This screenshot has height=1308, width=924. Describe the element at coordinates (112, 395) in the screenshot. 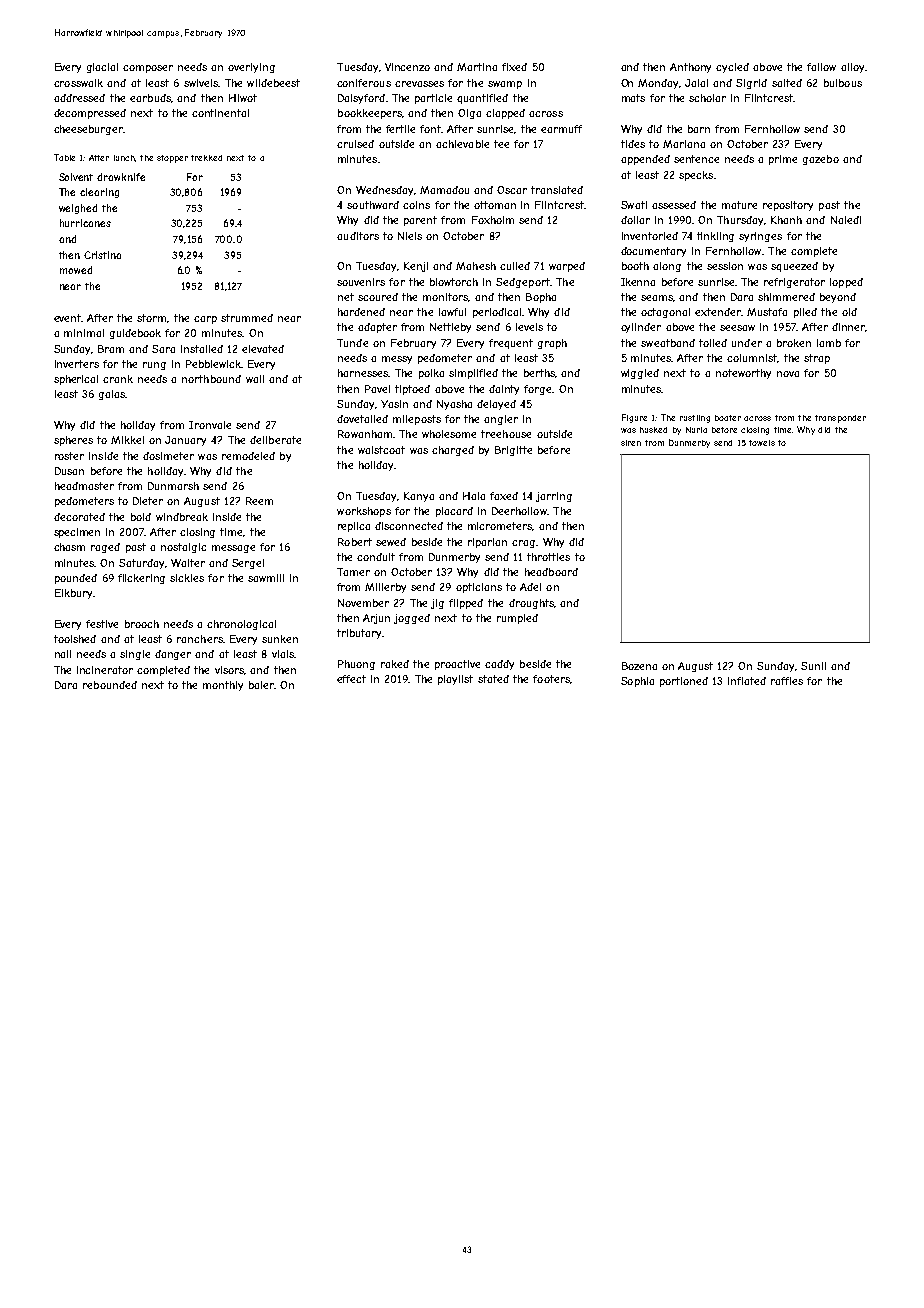

I see `galas` at that location.
